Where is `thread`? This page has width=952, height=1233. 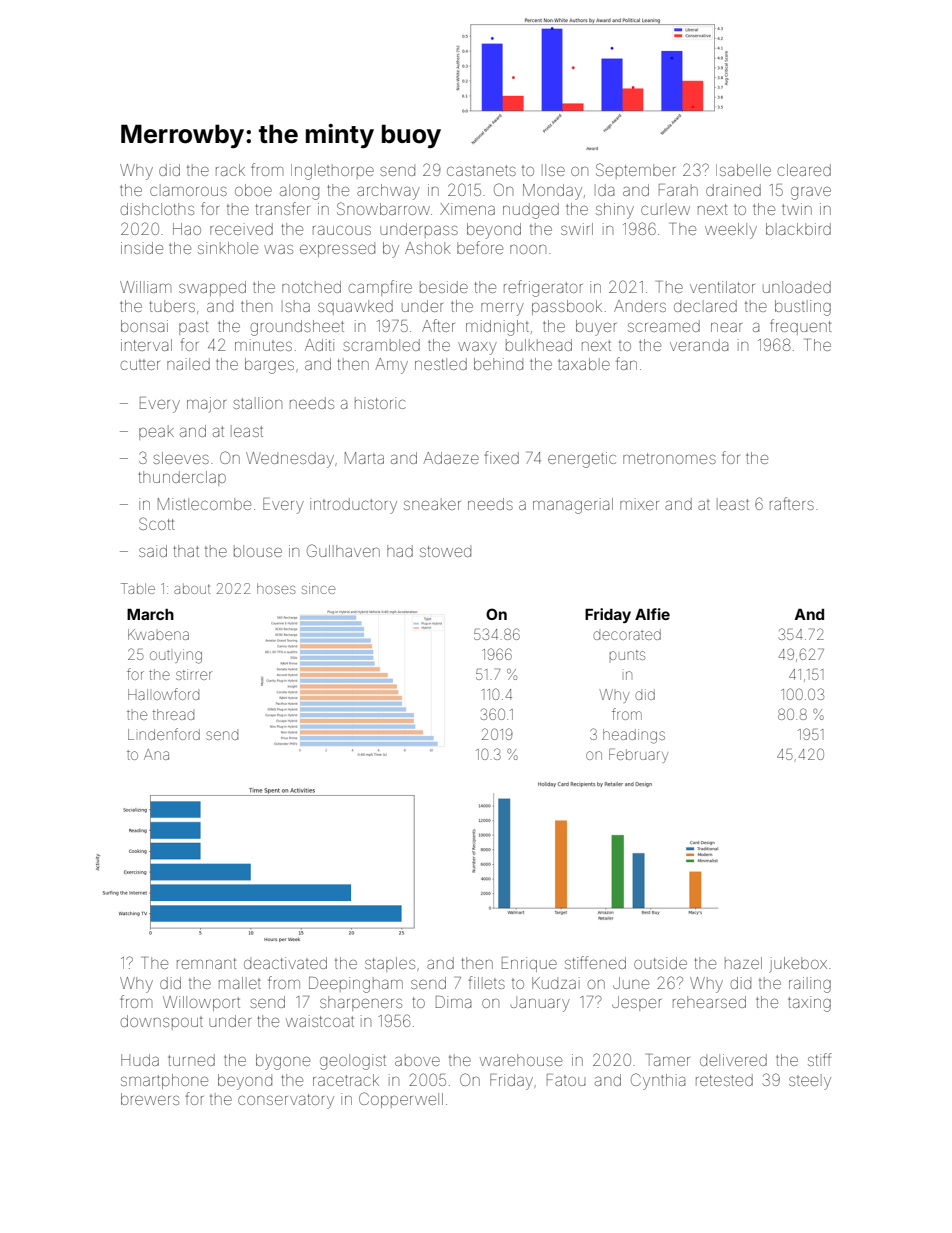 thread is located at coordinates (173, 714).
